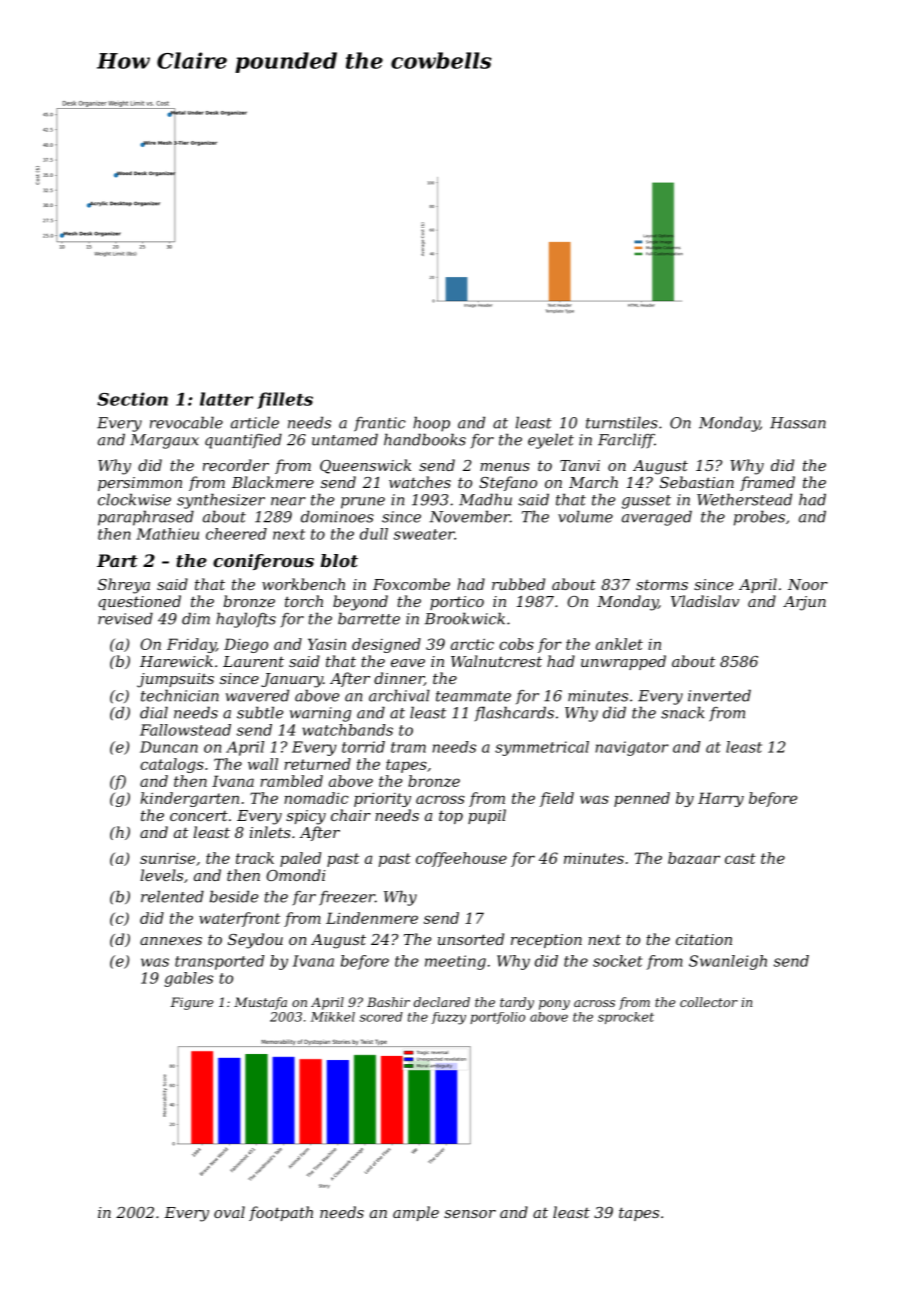 This screenshot has height=1308, width=924. Describe the element at coordinates (188, 979) in the screenshot. I see `gables` at that location.
